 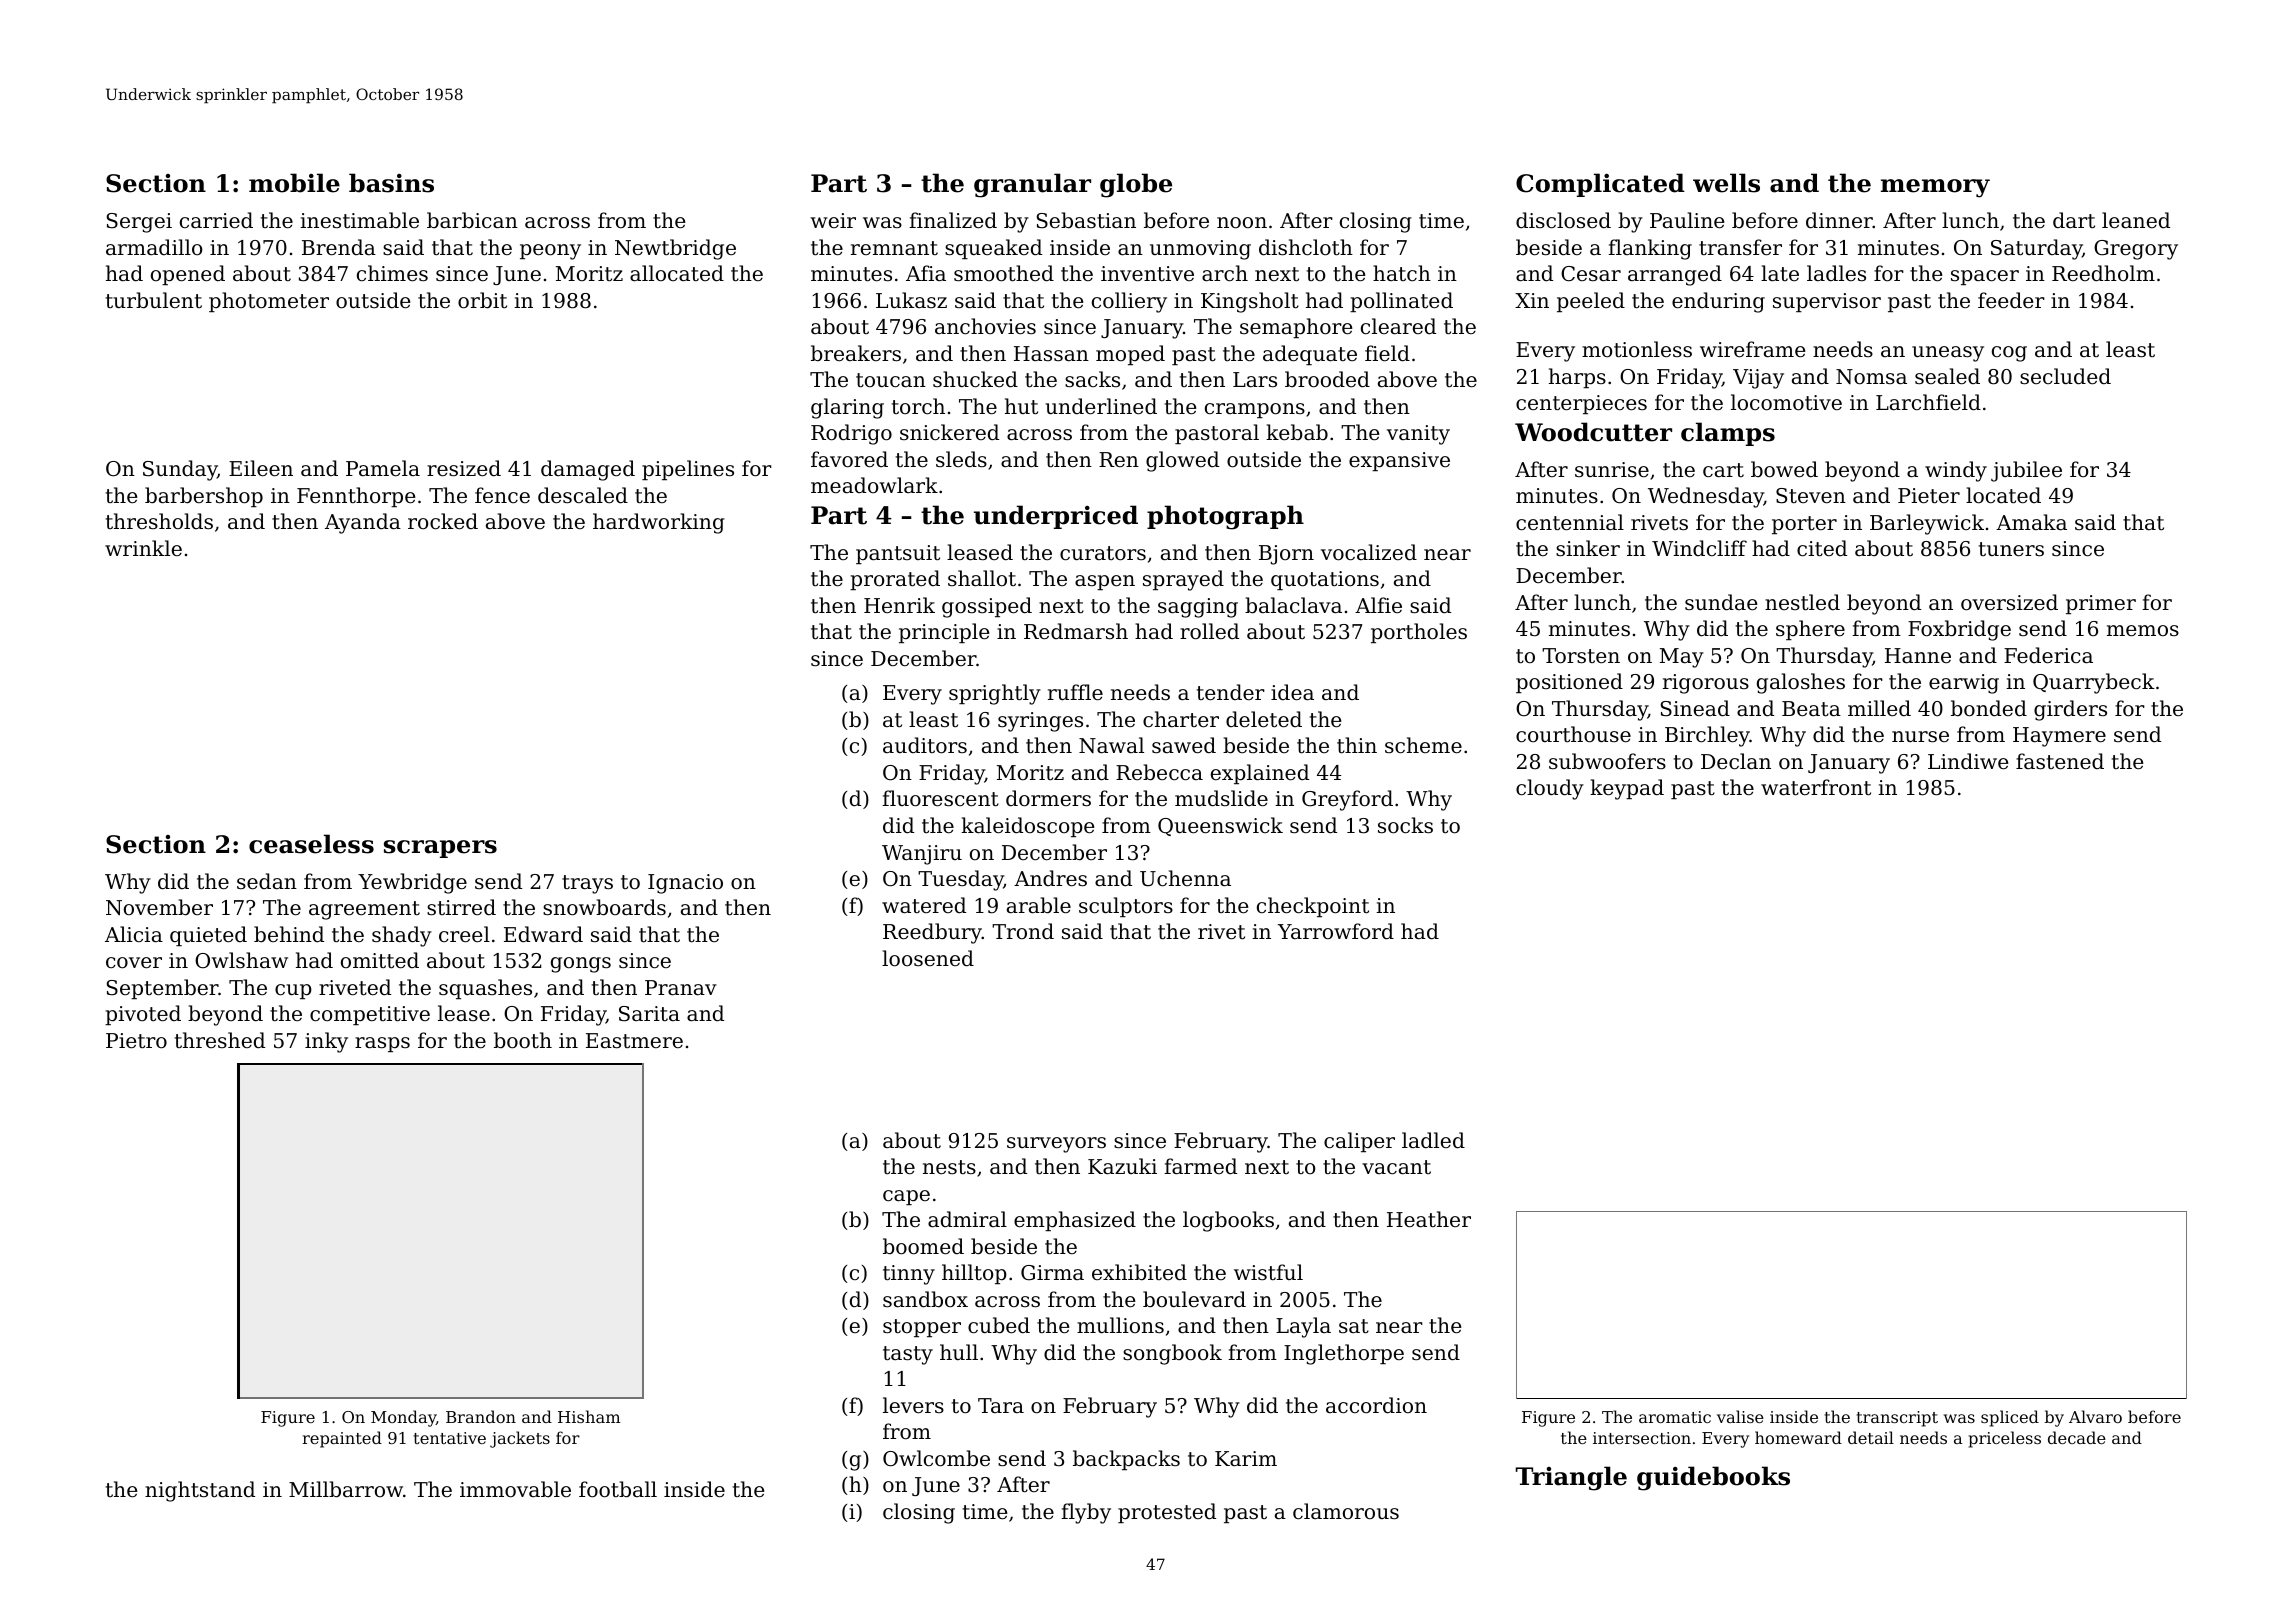 What do you see at coordinates (618, 1489) in the screenshot?
I see `football` at bounding box center [618, 1489].
